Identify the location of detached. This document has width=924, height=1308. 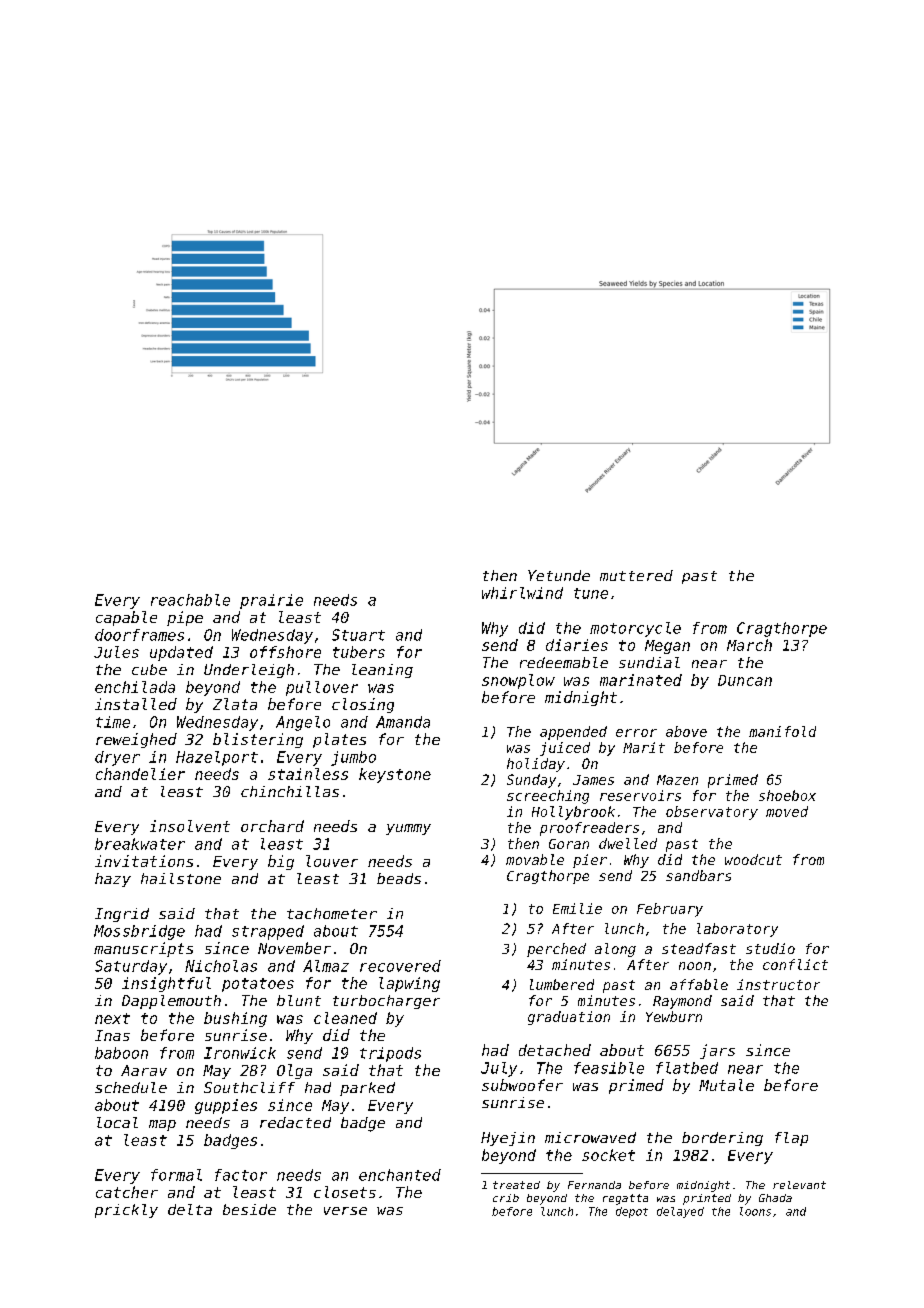
(555, 1050).
